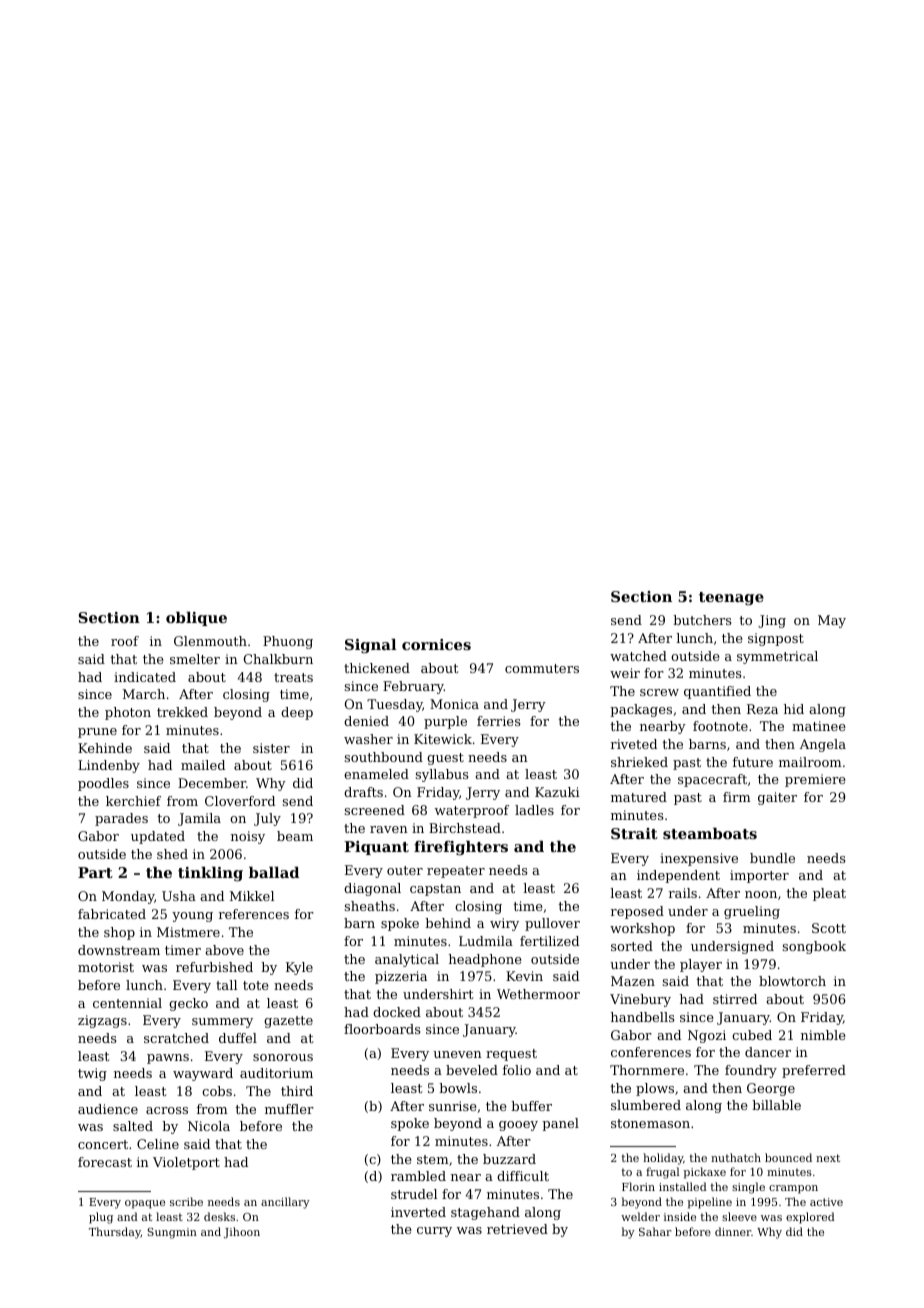 The image size is (924, 1308). I want to click on young, so click(192, 917).
